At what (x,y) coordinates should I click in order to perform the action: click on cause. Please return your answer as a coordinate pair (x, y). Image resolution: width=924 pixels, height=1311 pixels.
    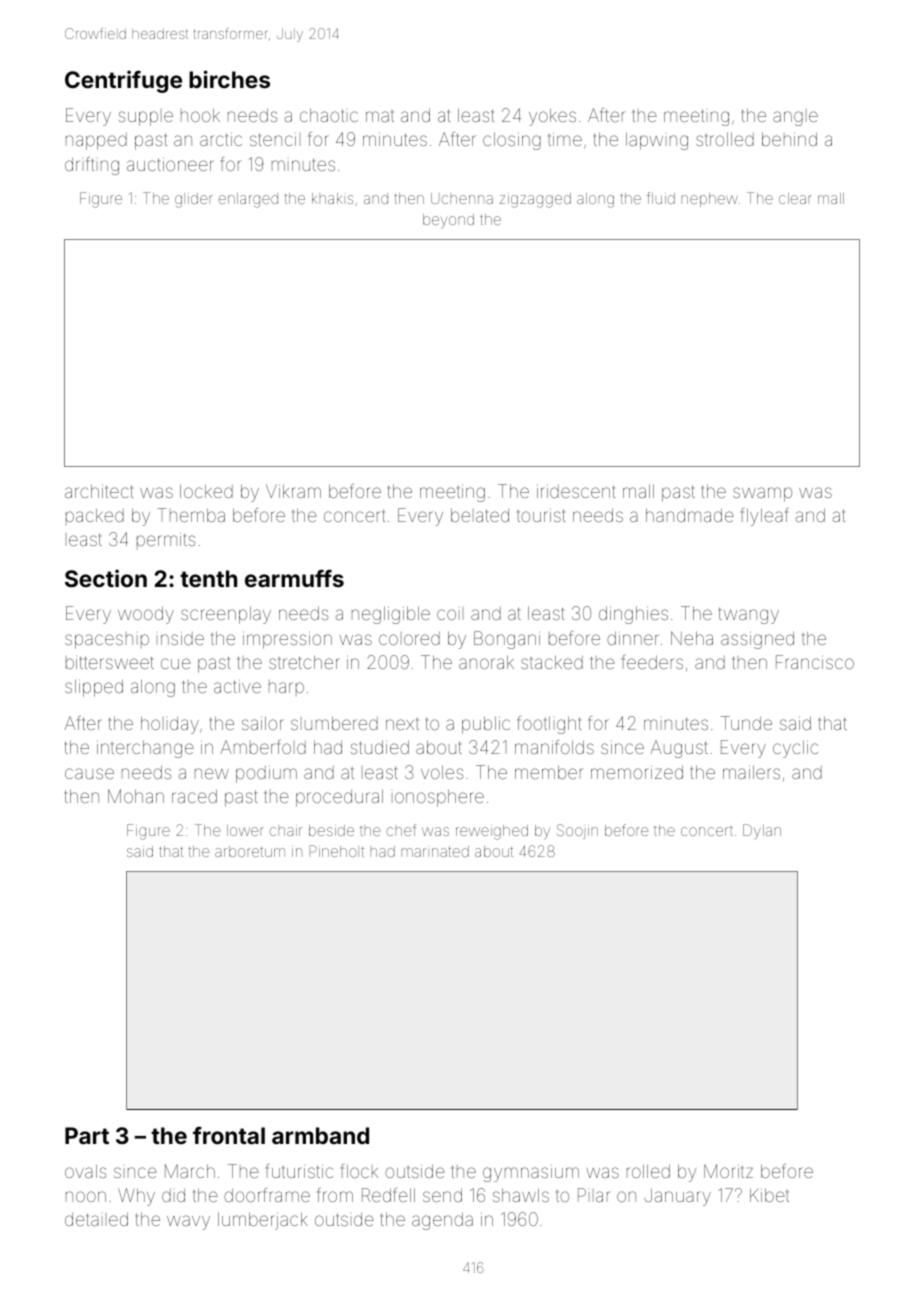
    Looking at the image, I should click on (89, 773).
